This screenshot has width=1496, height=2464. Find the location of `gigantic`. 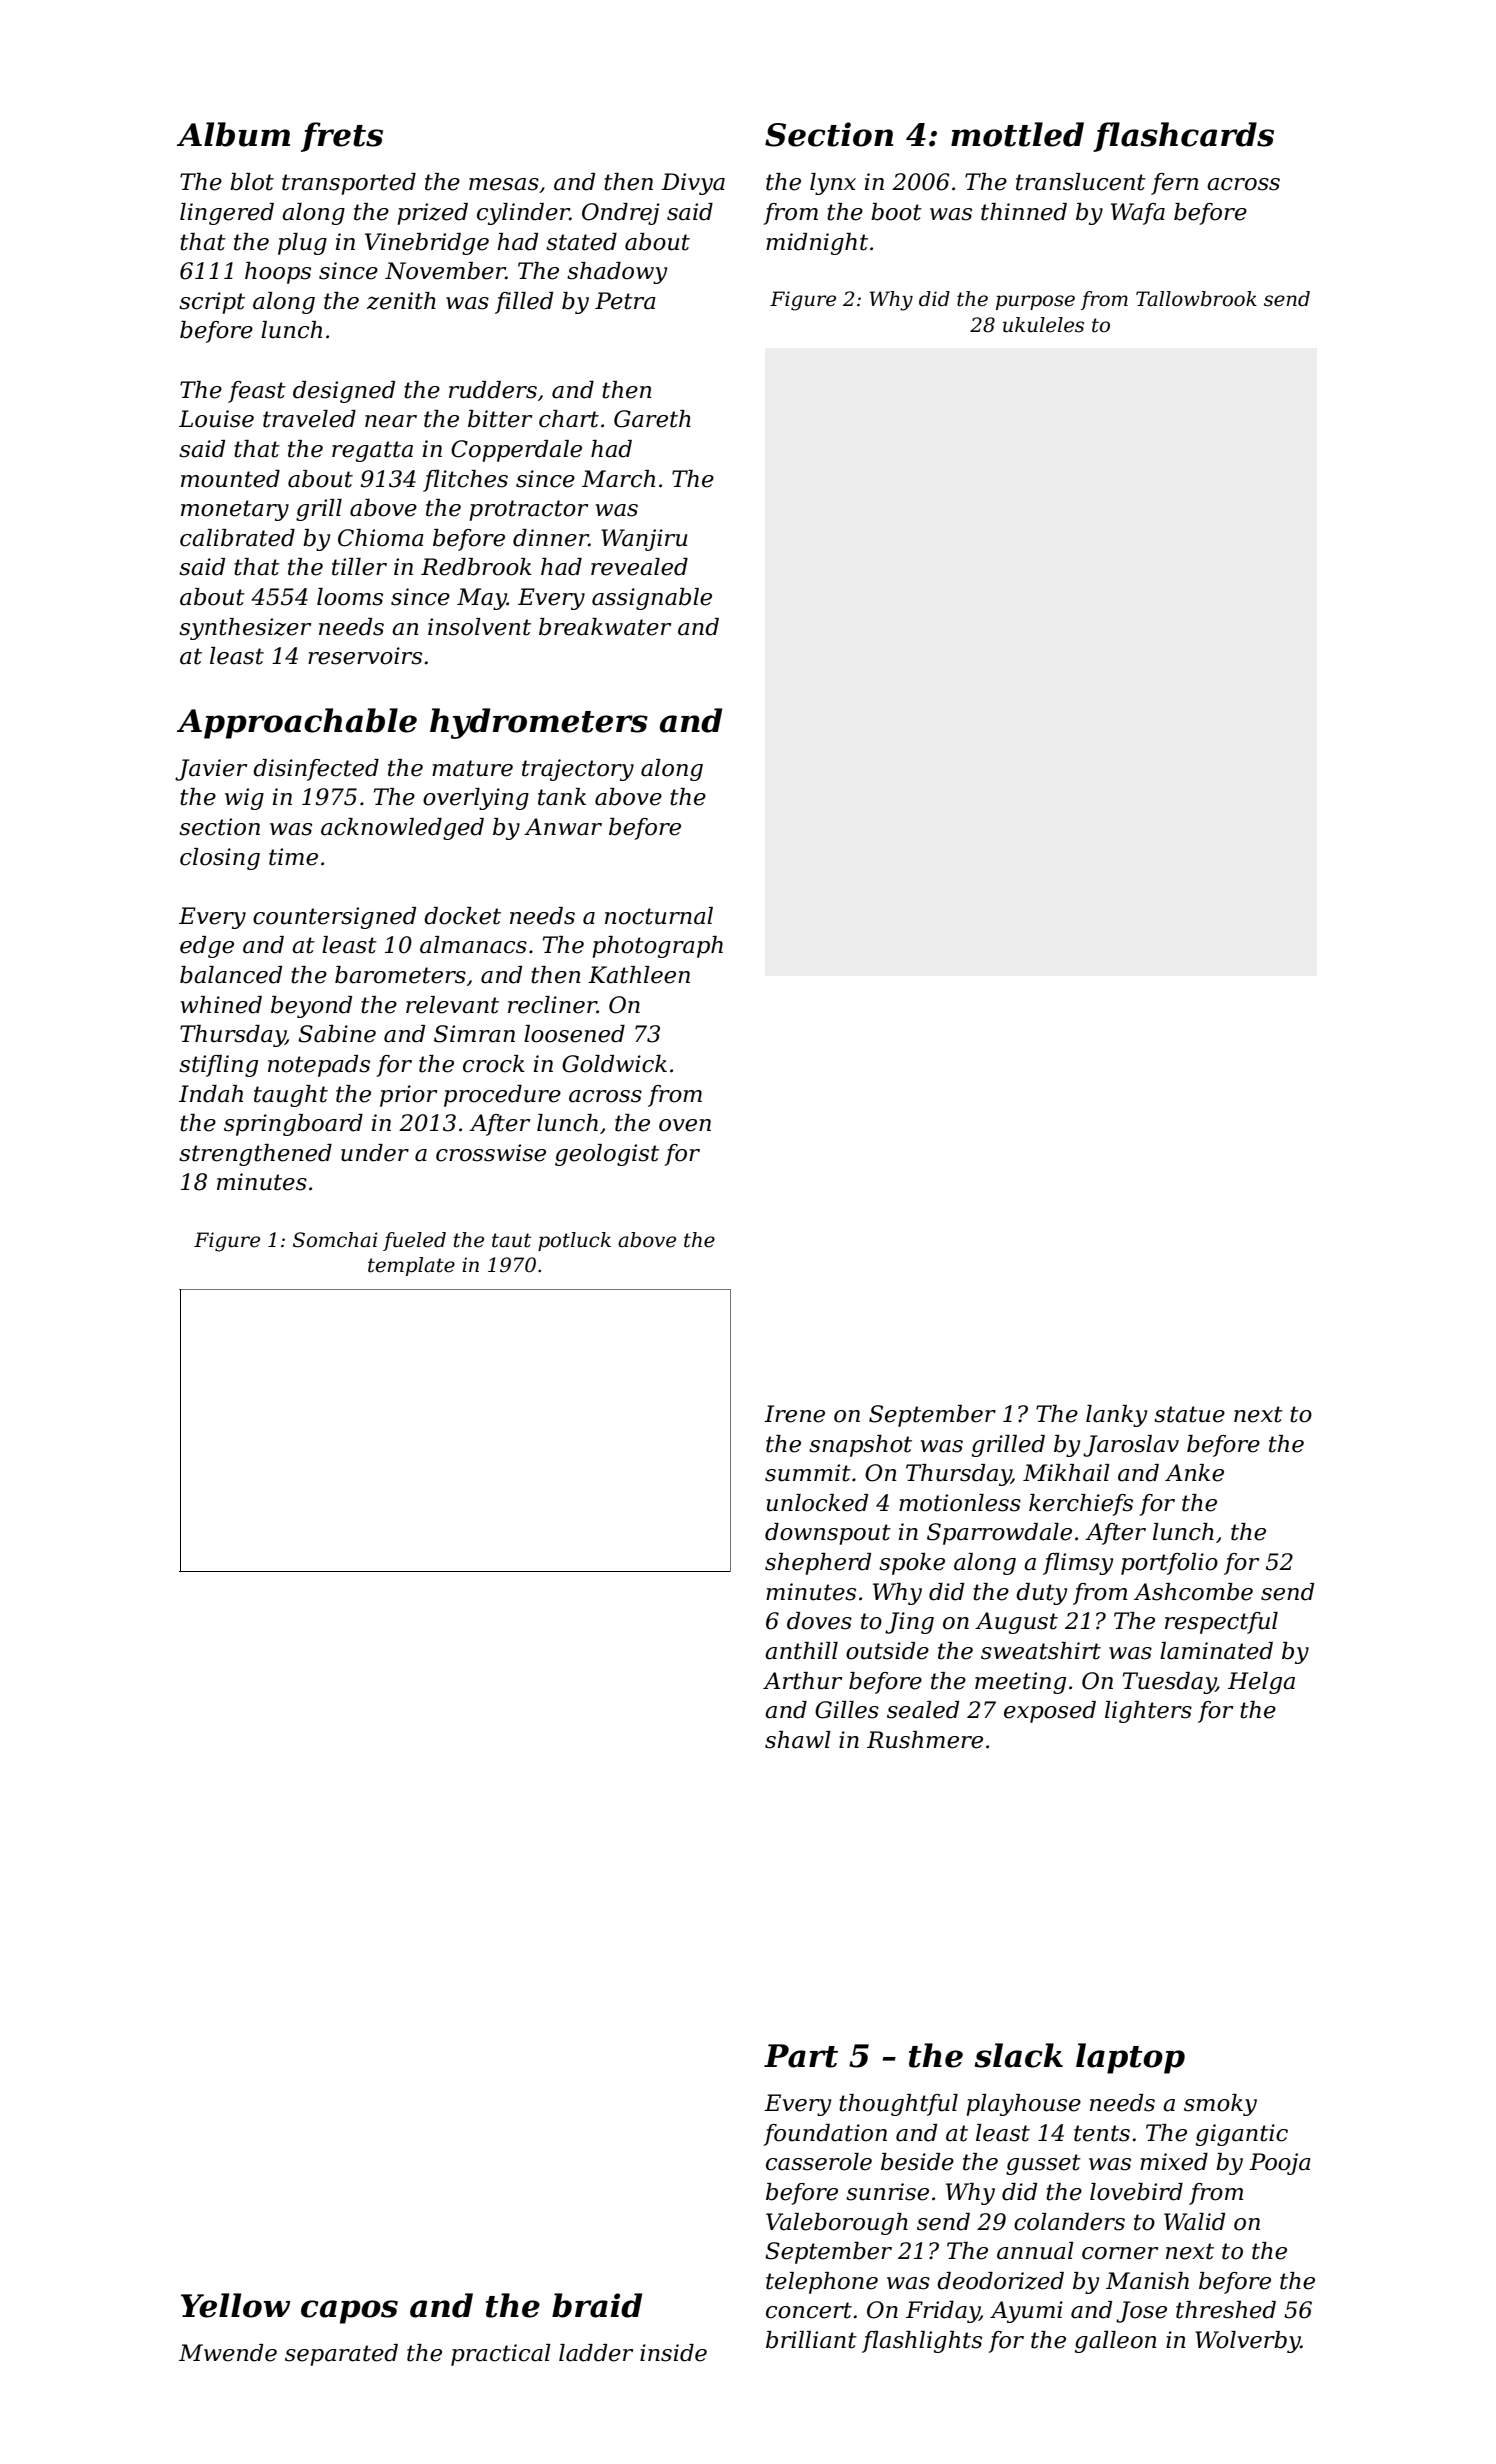

gigantic is located at coordinates (1242, 2135).
